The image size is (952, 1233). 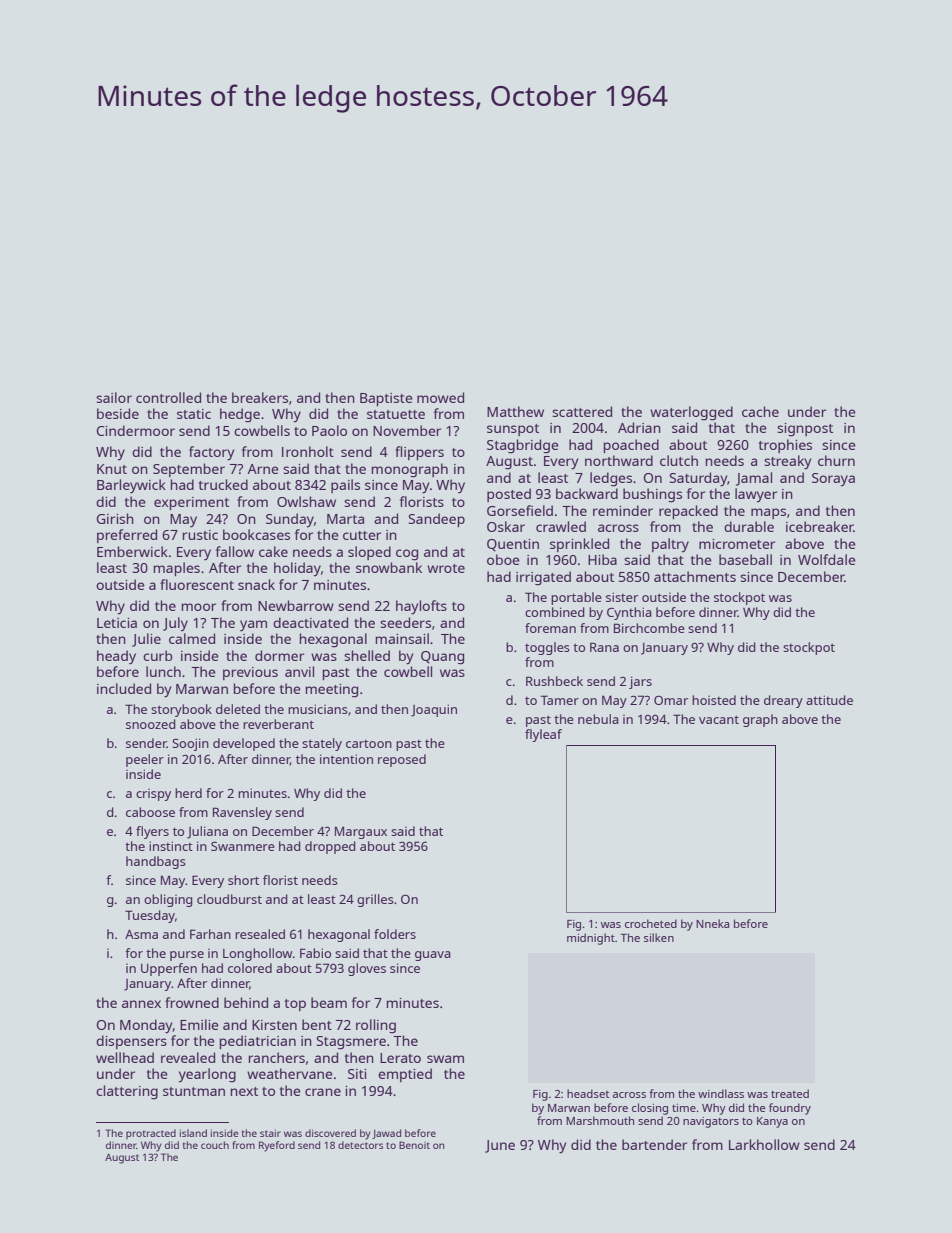 I want to click on jars, so click(x=640, y=682).
